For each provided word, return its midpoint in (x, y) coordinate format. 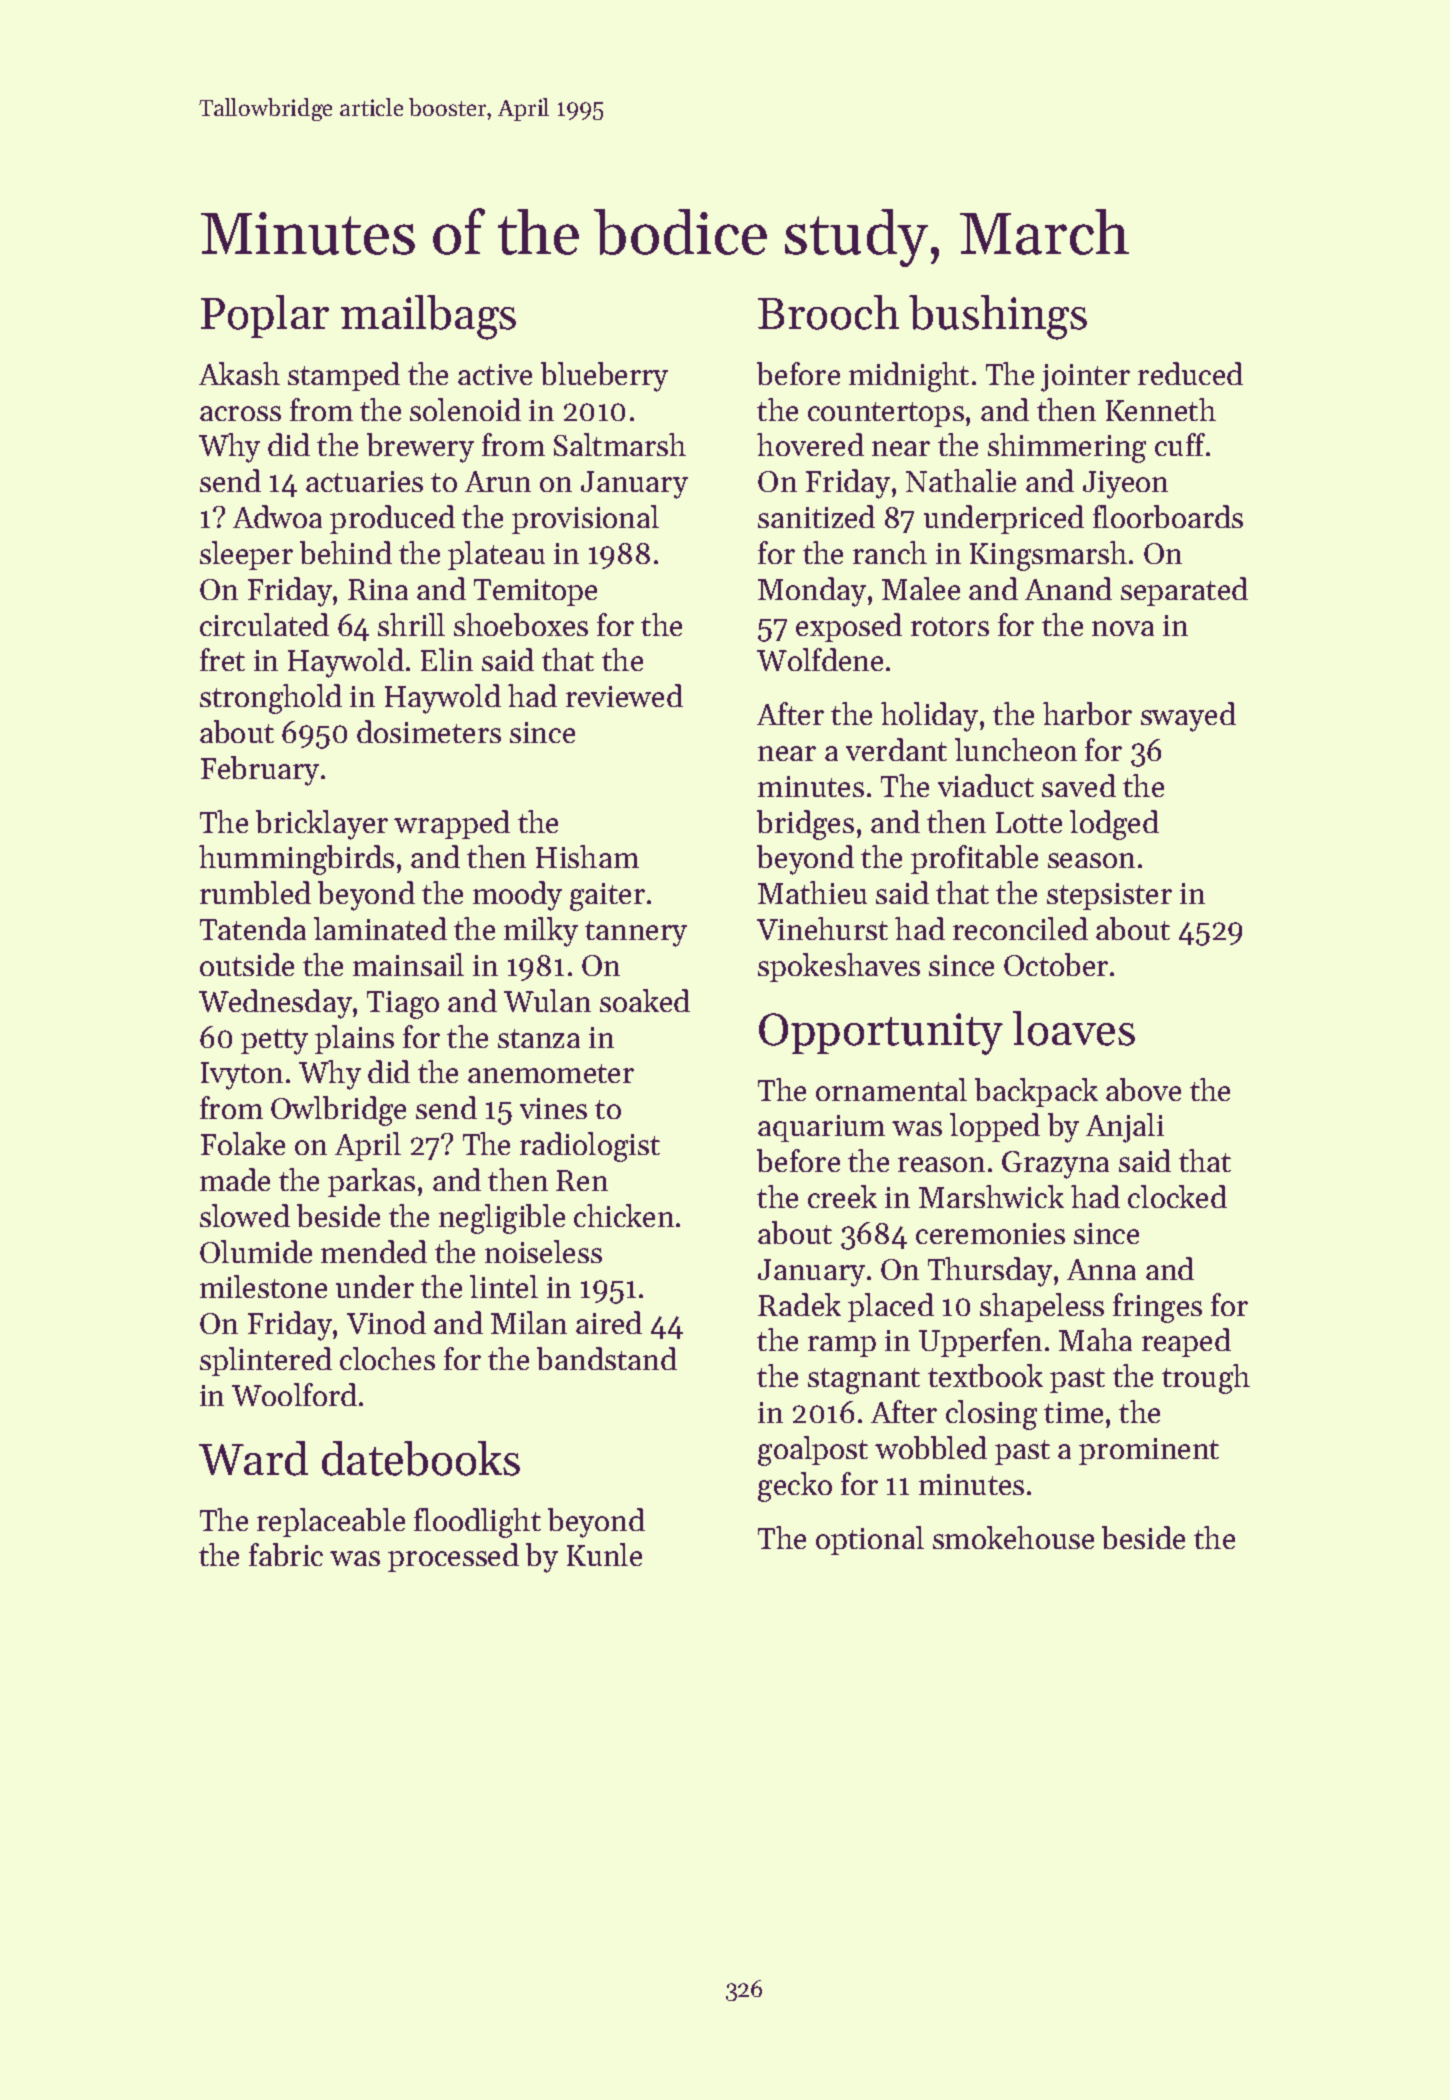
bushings (998, 317)
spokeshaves (839, 967)
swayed (1188, 717)
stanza (539, 1038)
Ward (253, 1458)
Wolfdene (820, 659)
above (1143, 1089)
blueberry (604, 377)
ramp (842, 1346)
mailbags (428, 317)
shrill (411, 624)
